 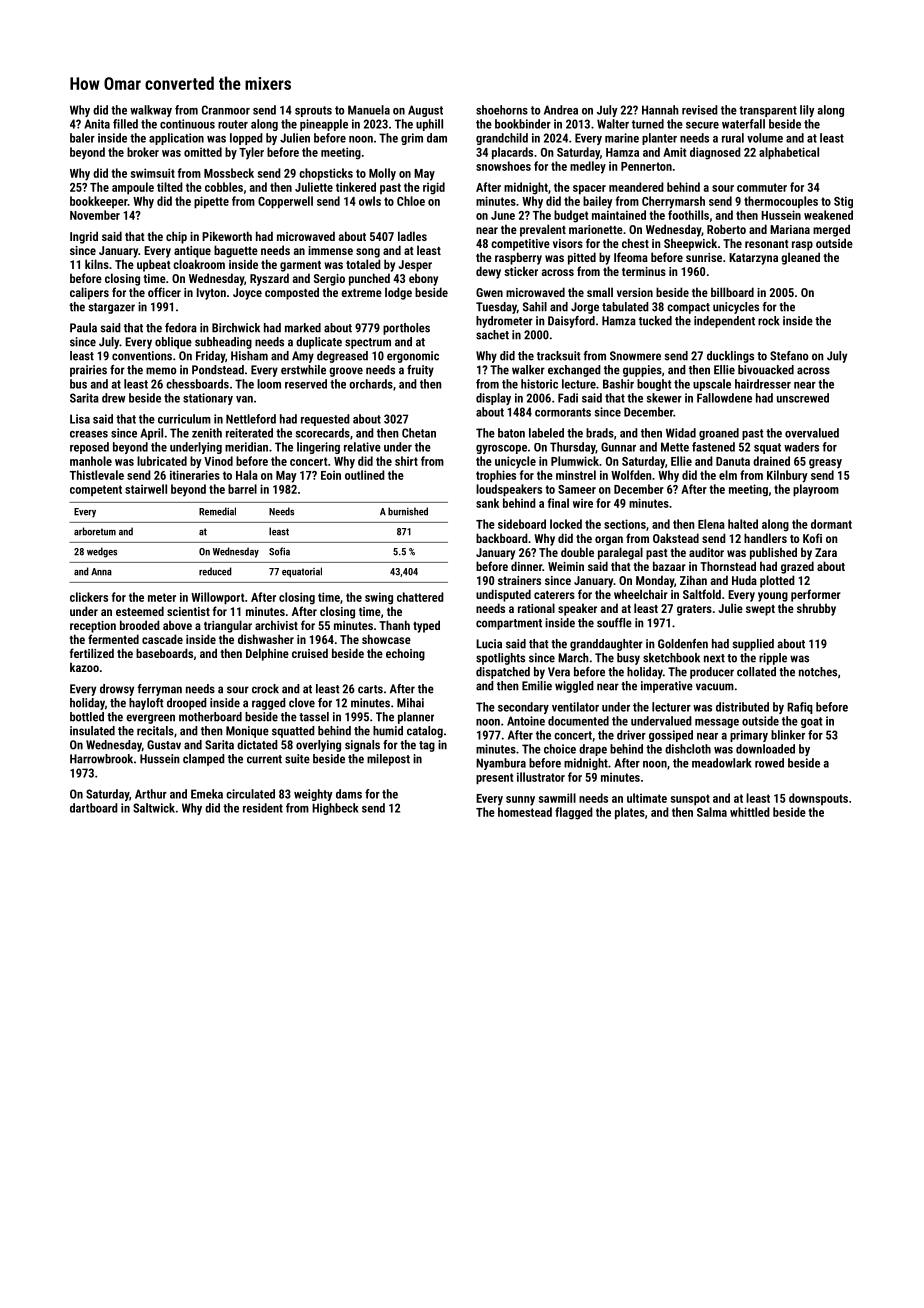 I want to click on Andrea, so click(x=561, y=110).
